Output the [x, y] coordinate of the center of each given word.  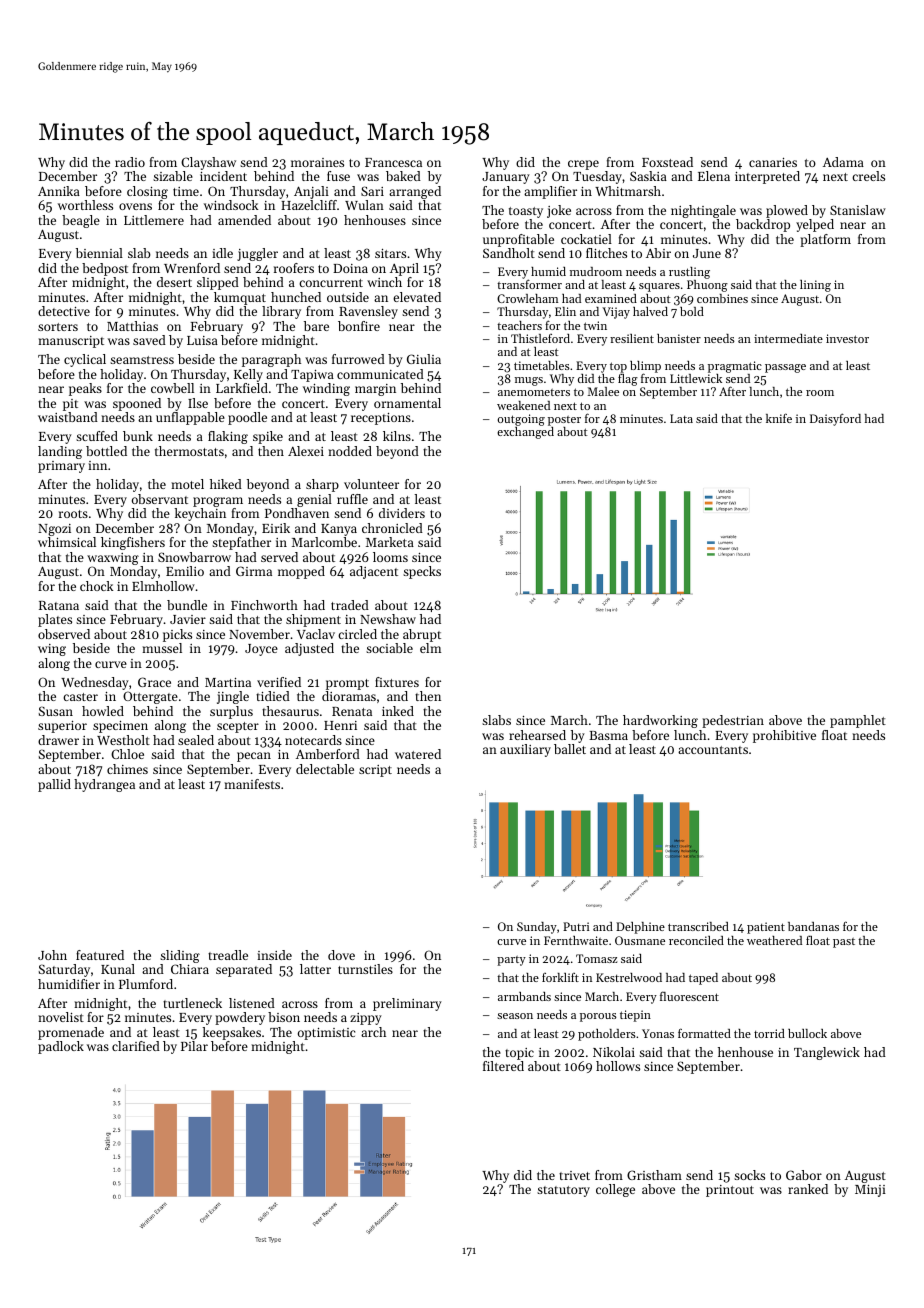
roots [73, 514]
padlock [61, 1047]
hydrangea [104, 785]
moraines [317, 162]
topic [519, 1054]
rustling [689, 273]
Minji [870, 1191]
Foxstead [667, 162]
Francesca [393, 162]
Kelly [248, 375]
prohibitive [784, 736]
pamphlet [858, 721]
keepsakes [232, 1033]
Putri [576, 926]
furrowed [358, 359]
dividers [402, 513]
